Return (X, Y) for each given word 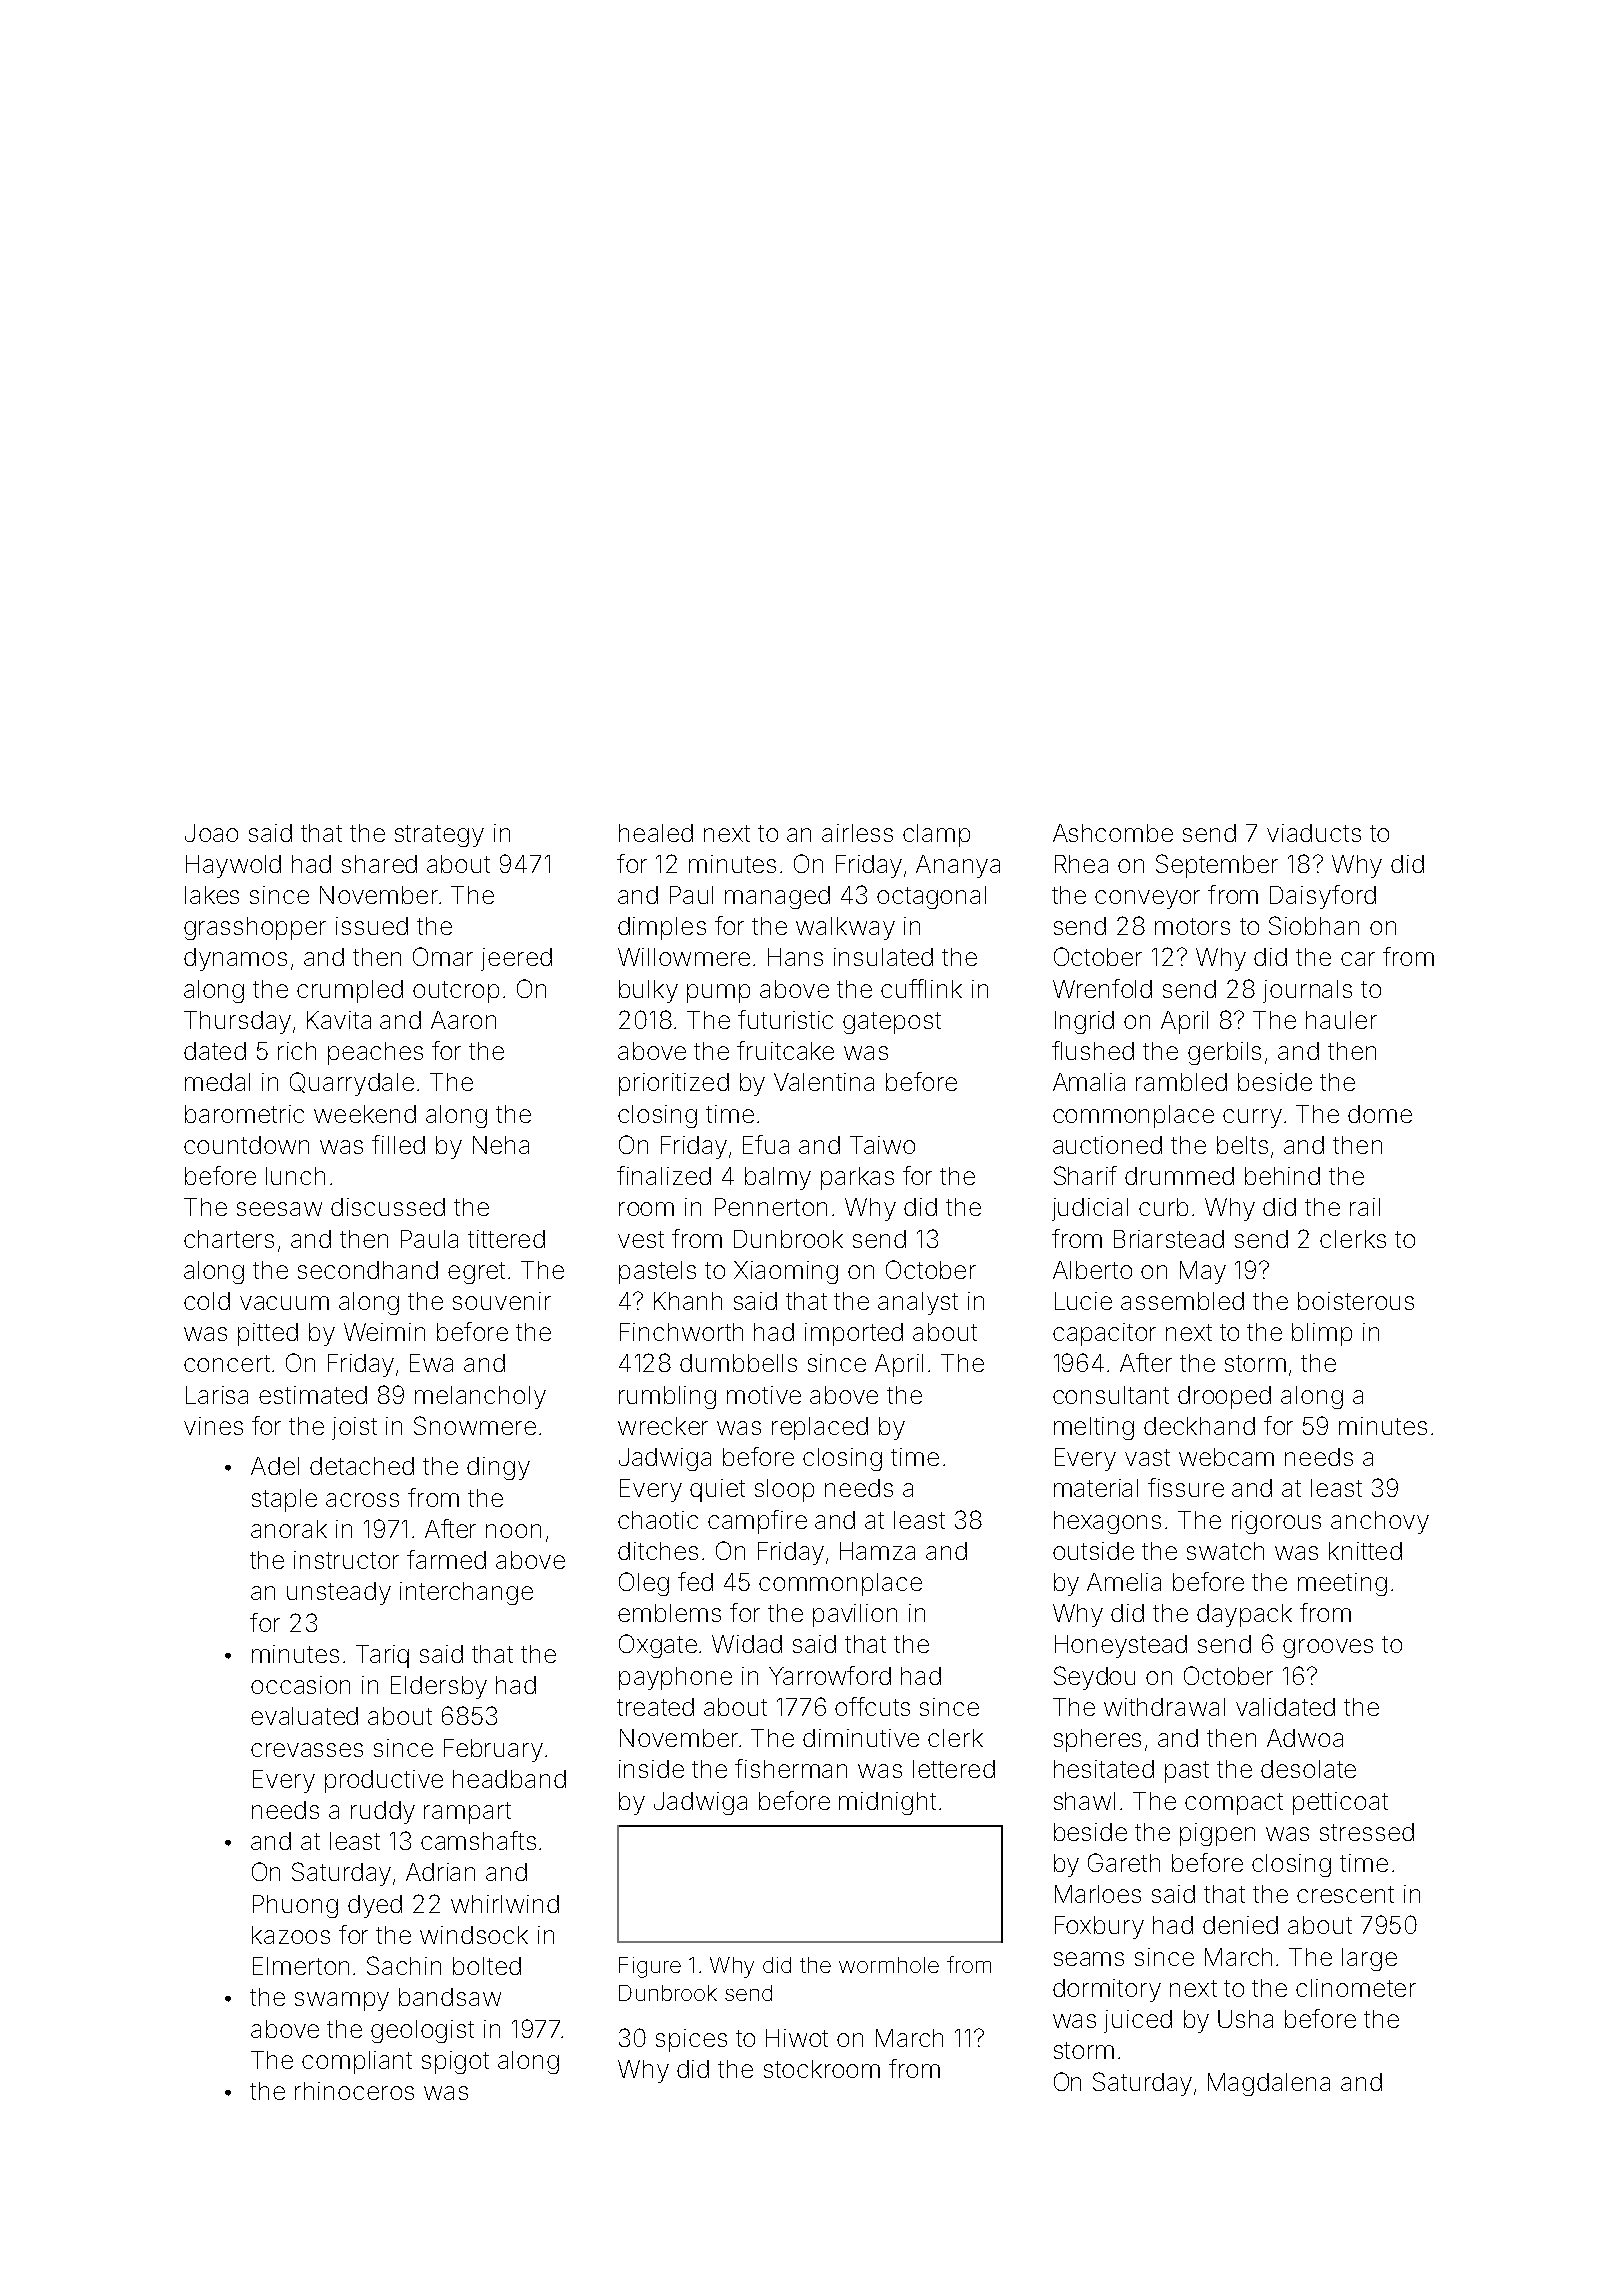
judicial (1090, 1209)
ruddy (383, 1812)
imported (854, 1334)
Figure (650, 1967)
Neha (501, 1145)
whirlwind (505, 1904)
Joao (211, 833)
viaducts (1314, 833)
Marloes (1098, 1894)
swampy (342, 2001)
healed (656, 833)
